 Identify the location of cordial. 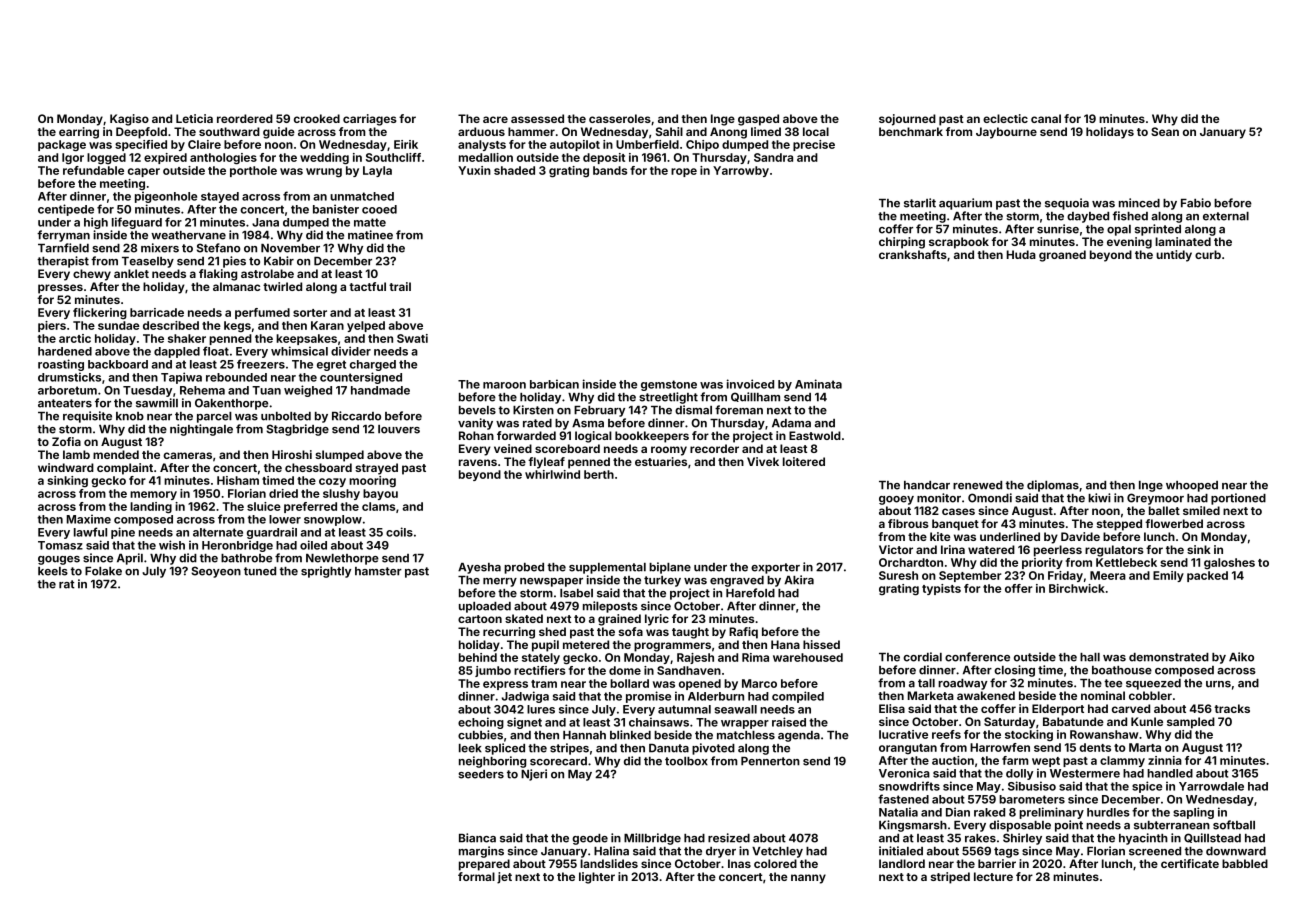
(922, 657).
